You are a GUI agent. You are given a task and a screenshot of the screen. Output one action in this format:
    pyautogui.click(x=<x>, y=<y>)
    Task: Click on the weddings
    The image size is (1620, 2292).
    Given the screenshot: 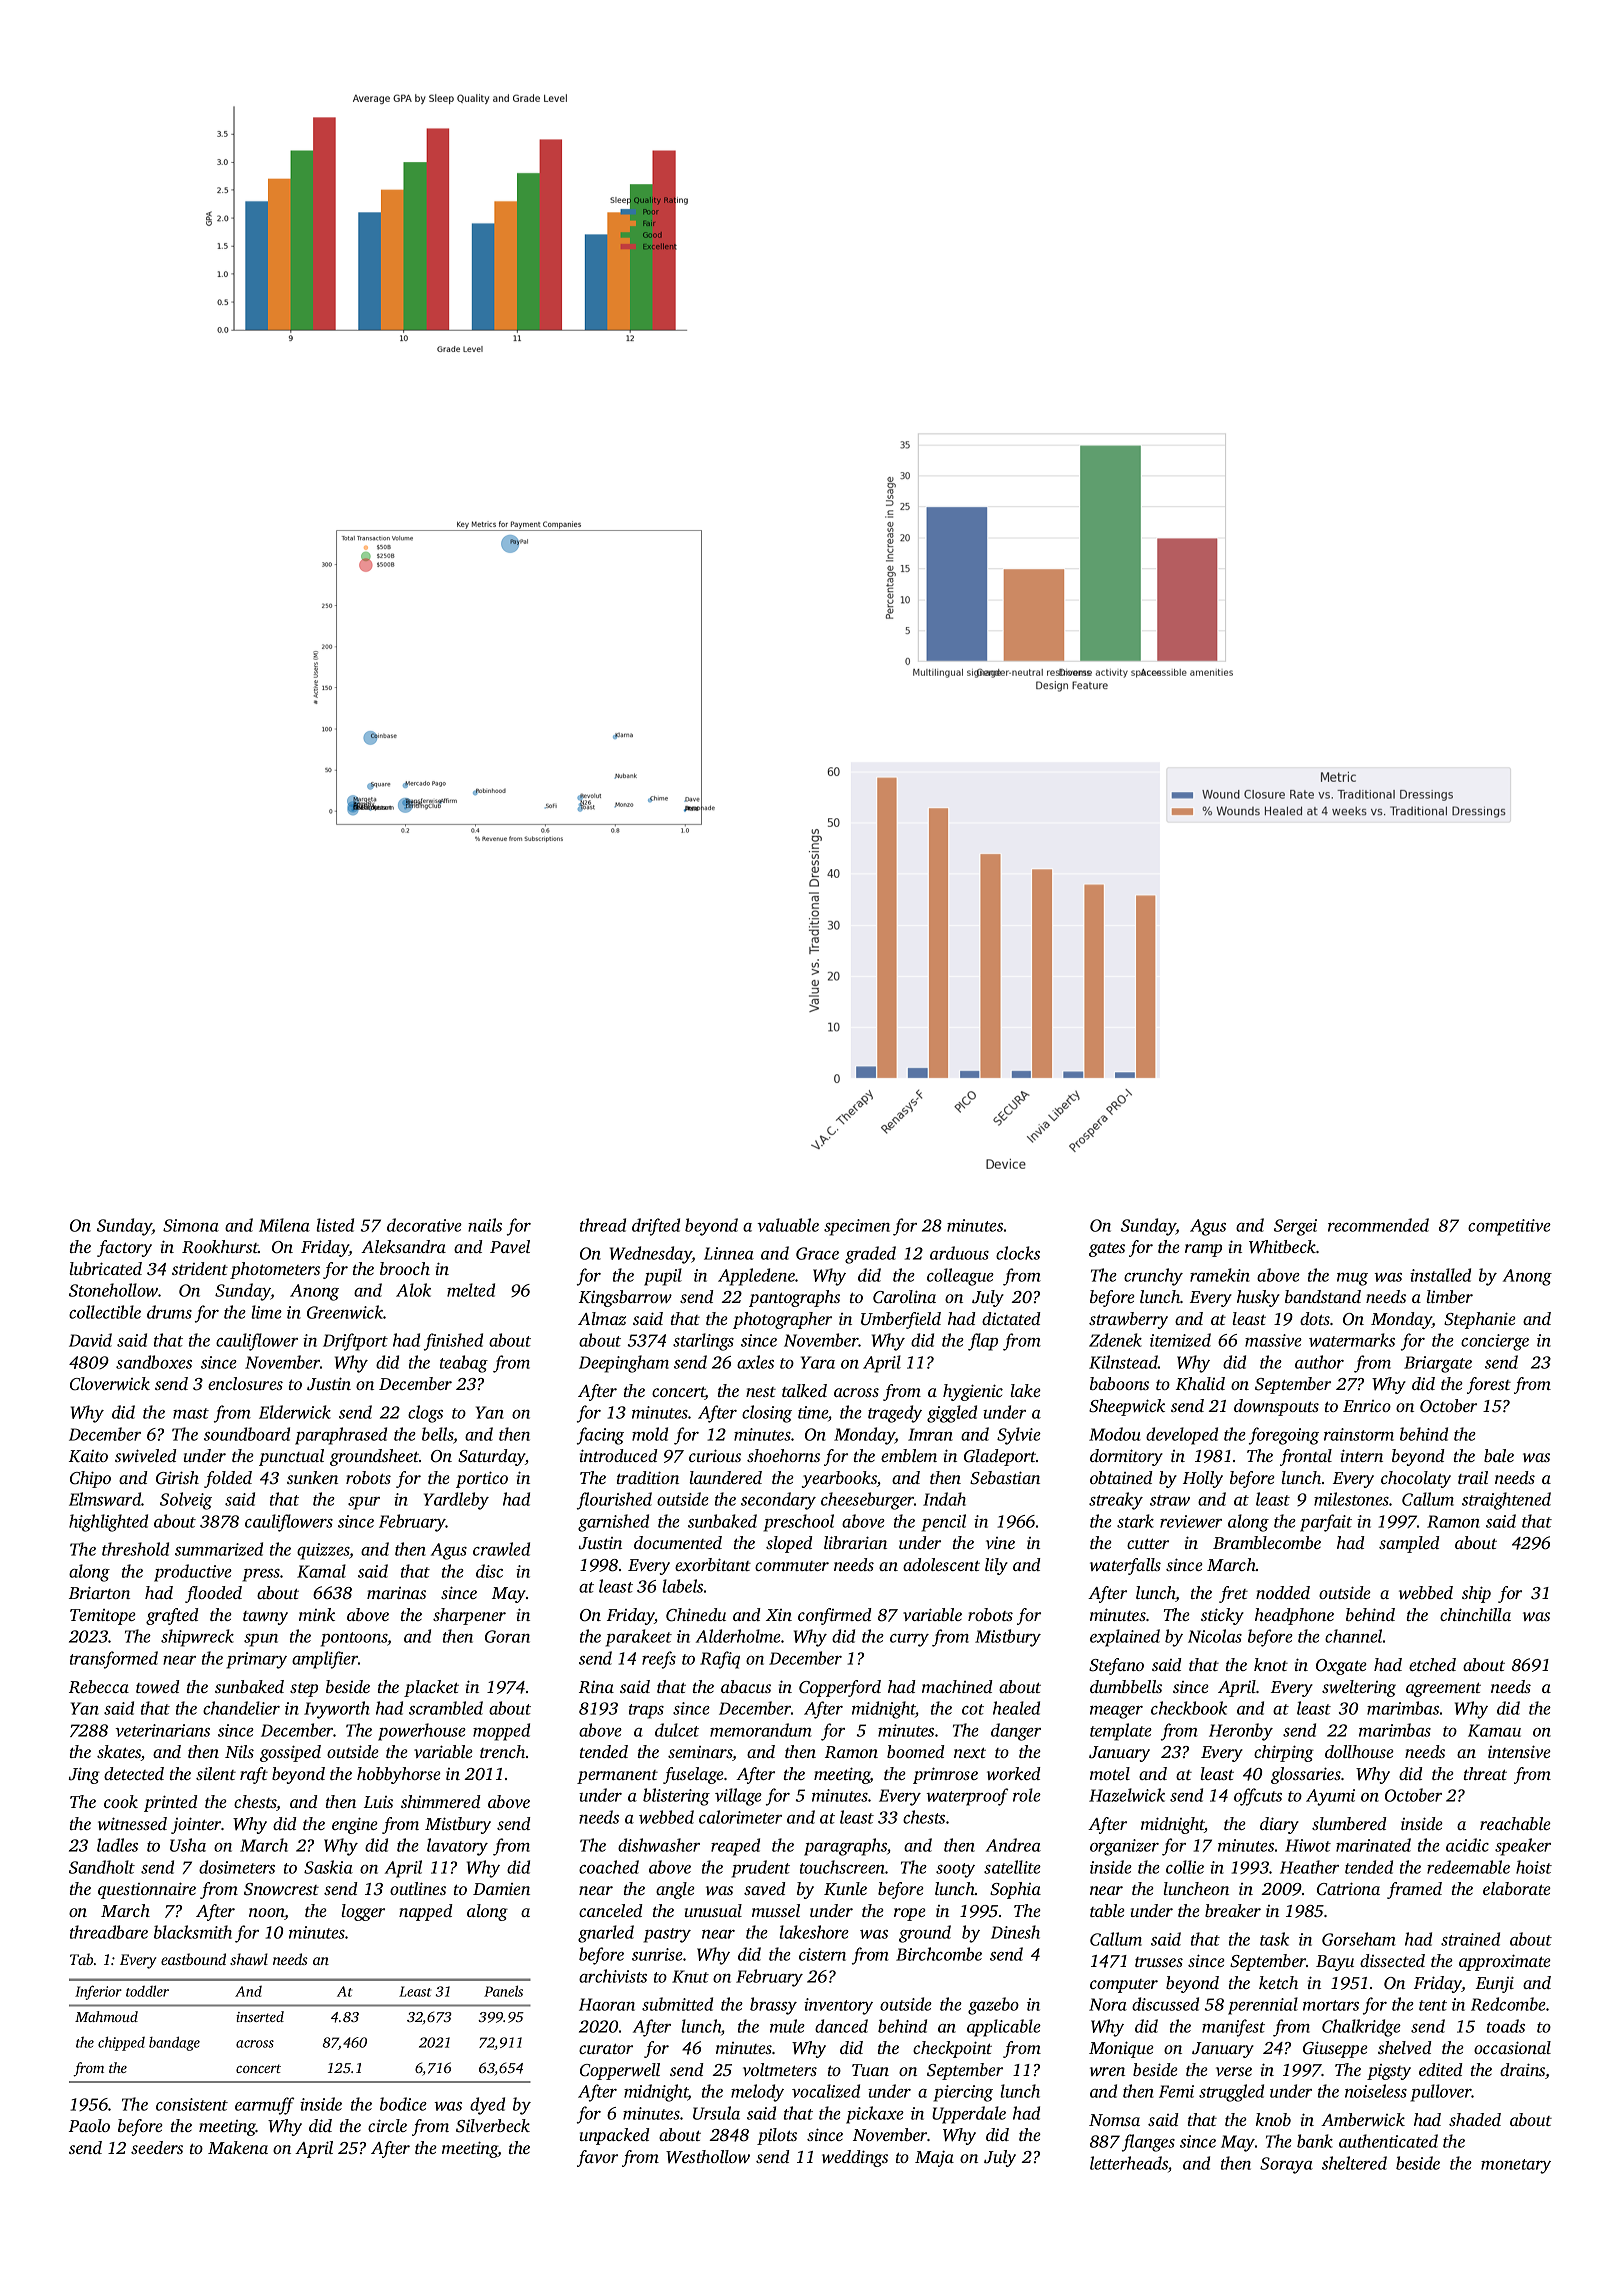 What is the action you would take?
    pyautogui.click(x=855, y=2158)
